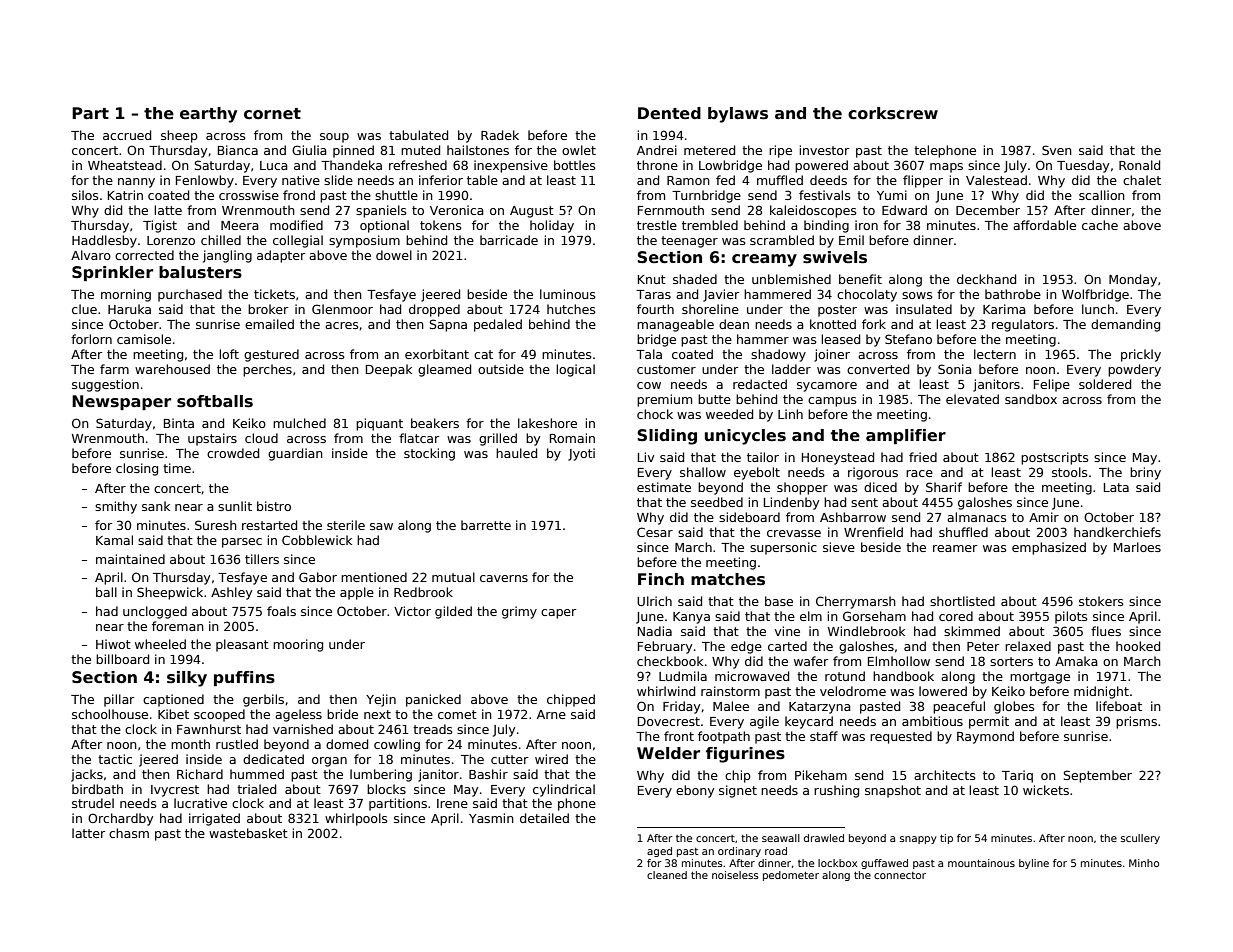 This screenshot has height=952, width=1233. Describe the element at coordinates (851, 240) in the screenshot. I see `Emil` at that location.
